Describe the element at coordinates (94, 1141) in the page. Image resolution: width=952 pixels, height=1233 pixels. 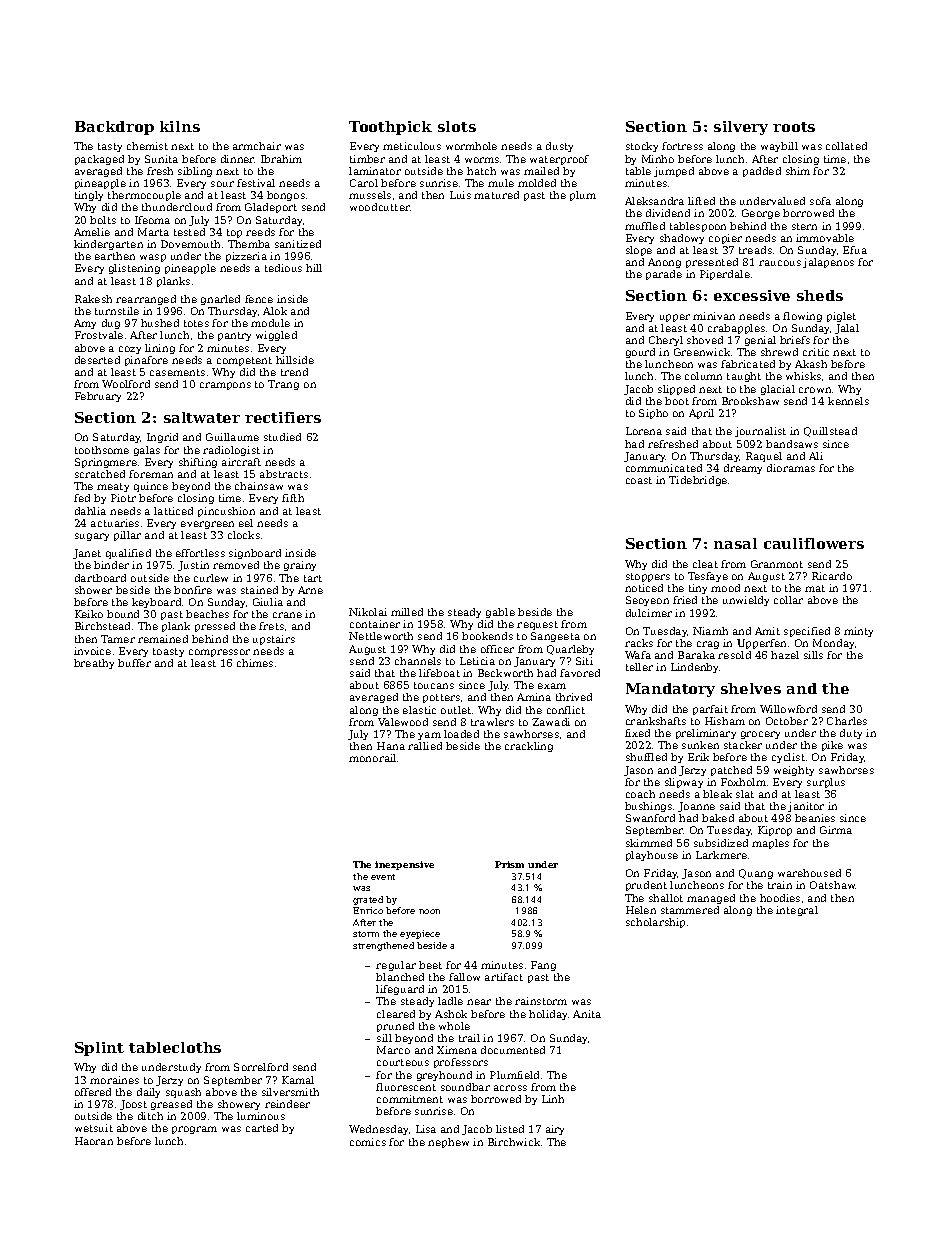
I see `Haoran` at that location.
